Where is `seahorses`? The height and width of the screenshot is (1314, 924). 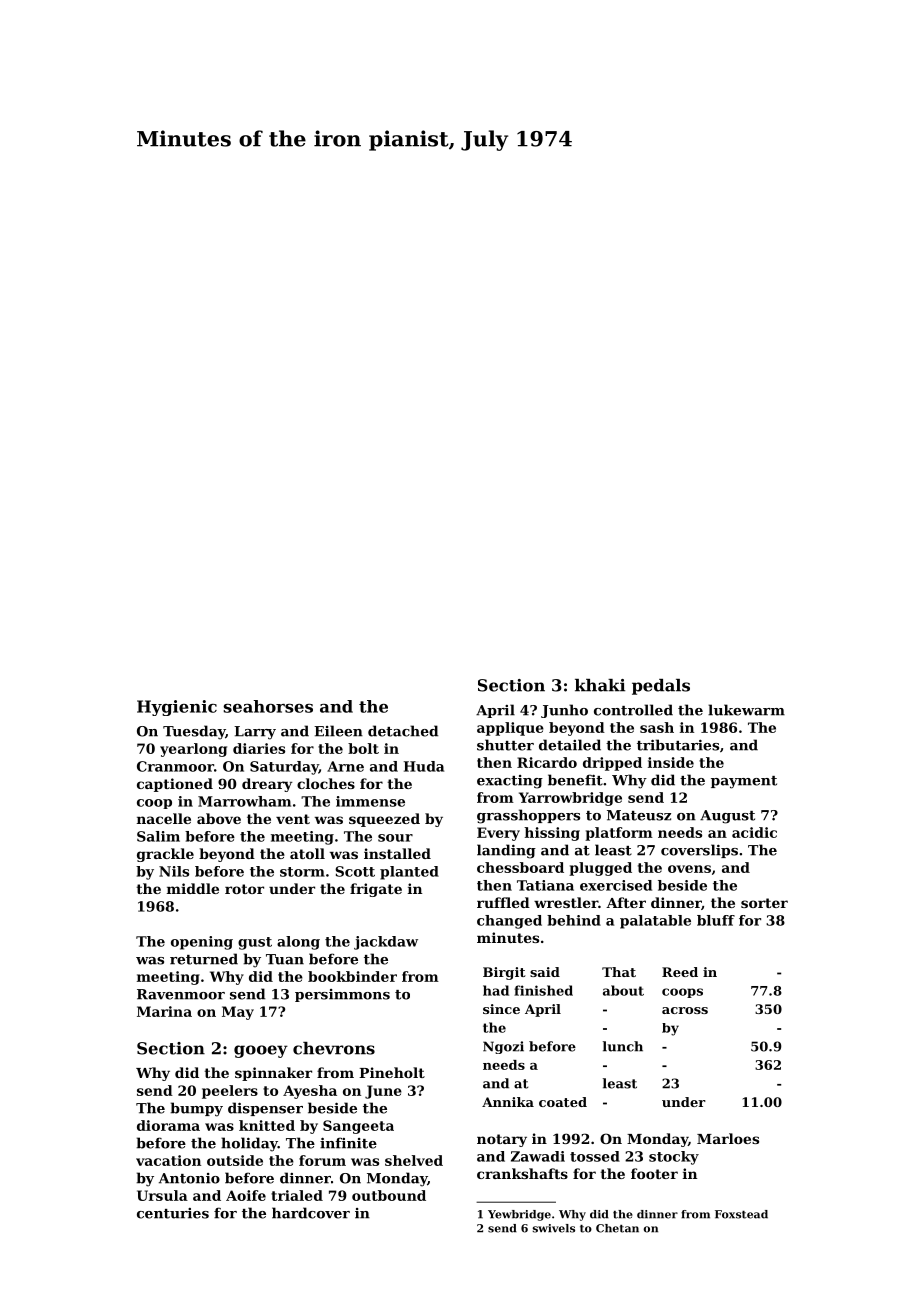
seahorses is located at coordinates (268, 706).
